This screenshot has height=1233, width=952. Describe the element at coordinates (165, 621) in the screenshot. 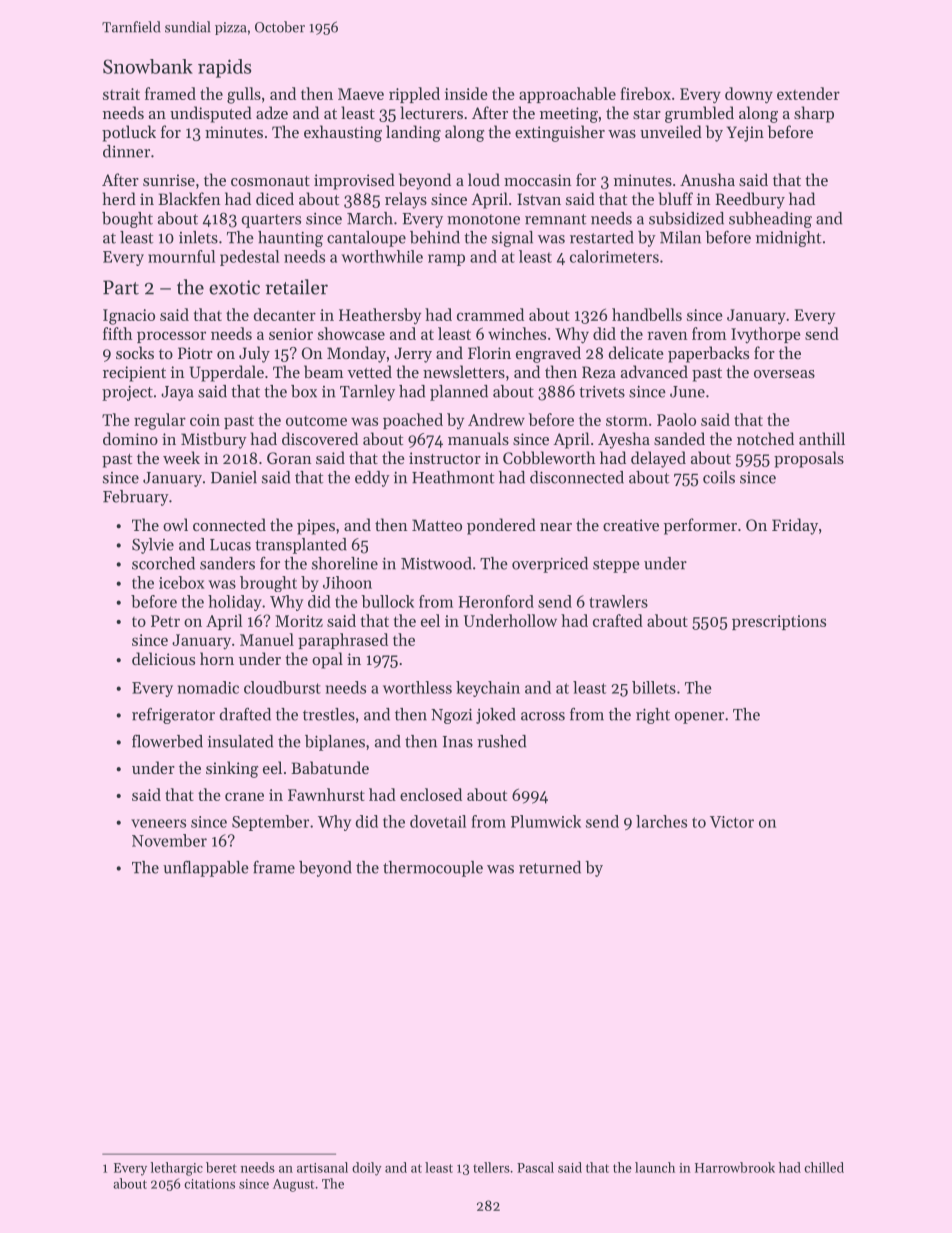

I see `Petr` at that location.
